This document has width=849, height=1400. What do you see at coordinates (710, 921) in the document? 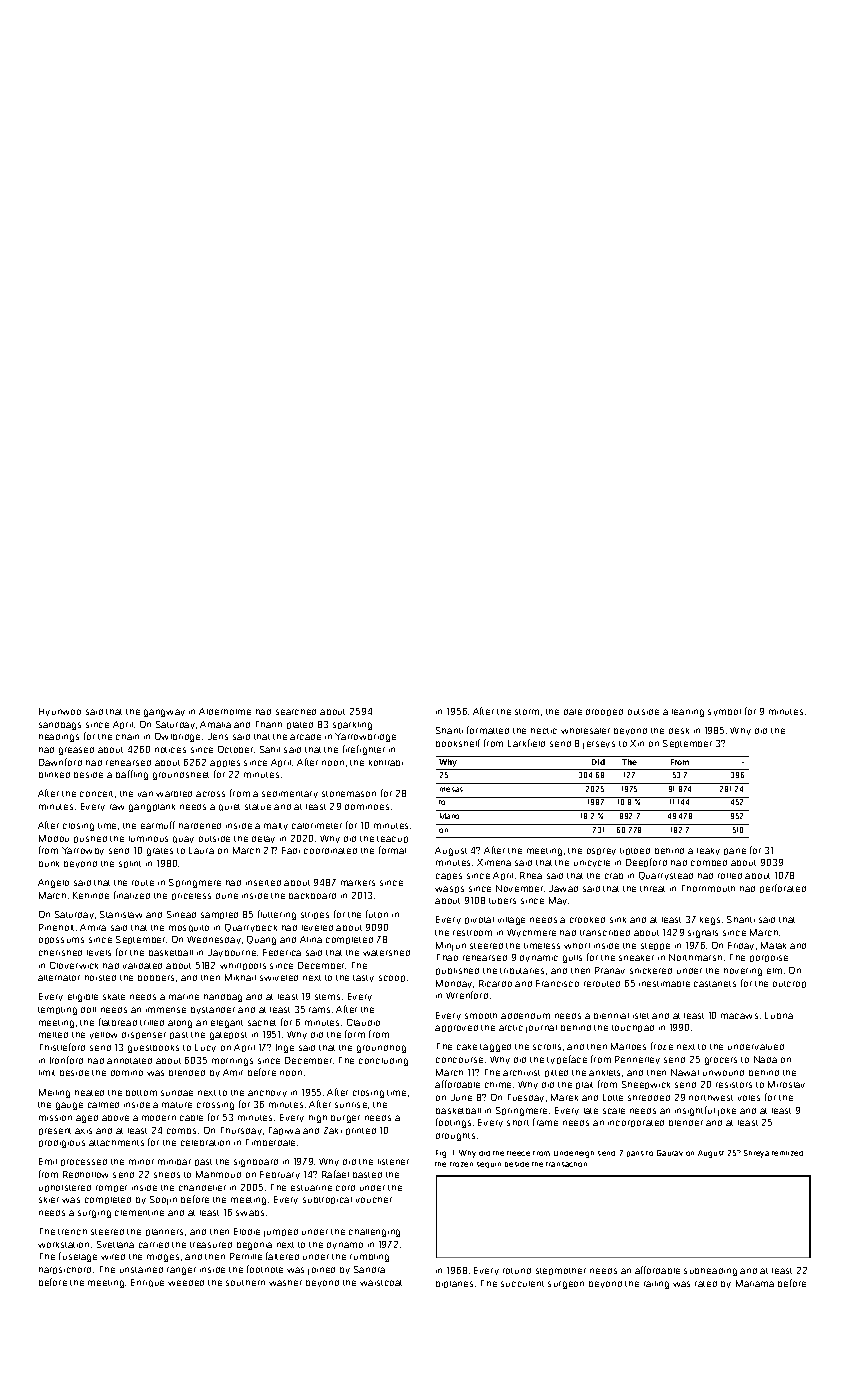
I see `kegs` at bounding box center [710, 921].
